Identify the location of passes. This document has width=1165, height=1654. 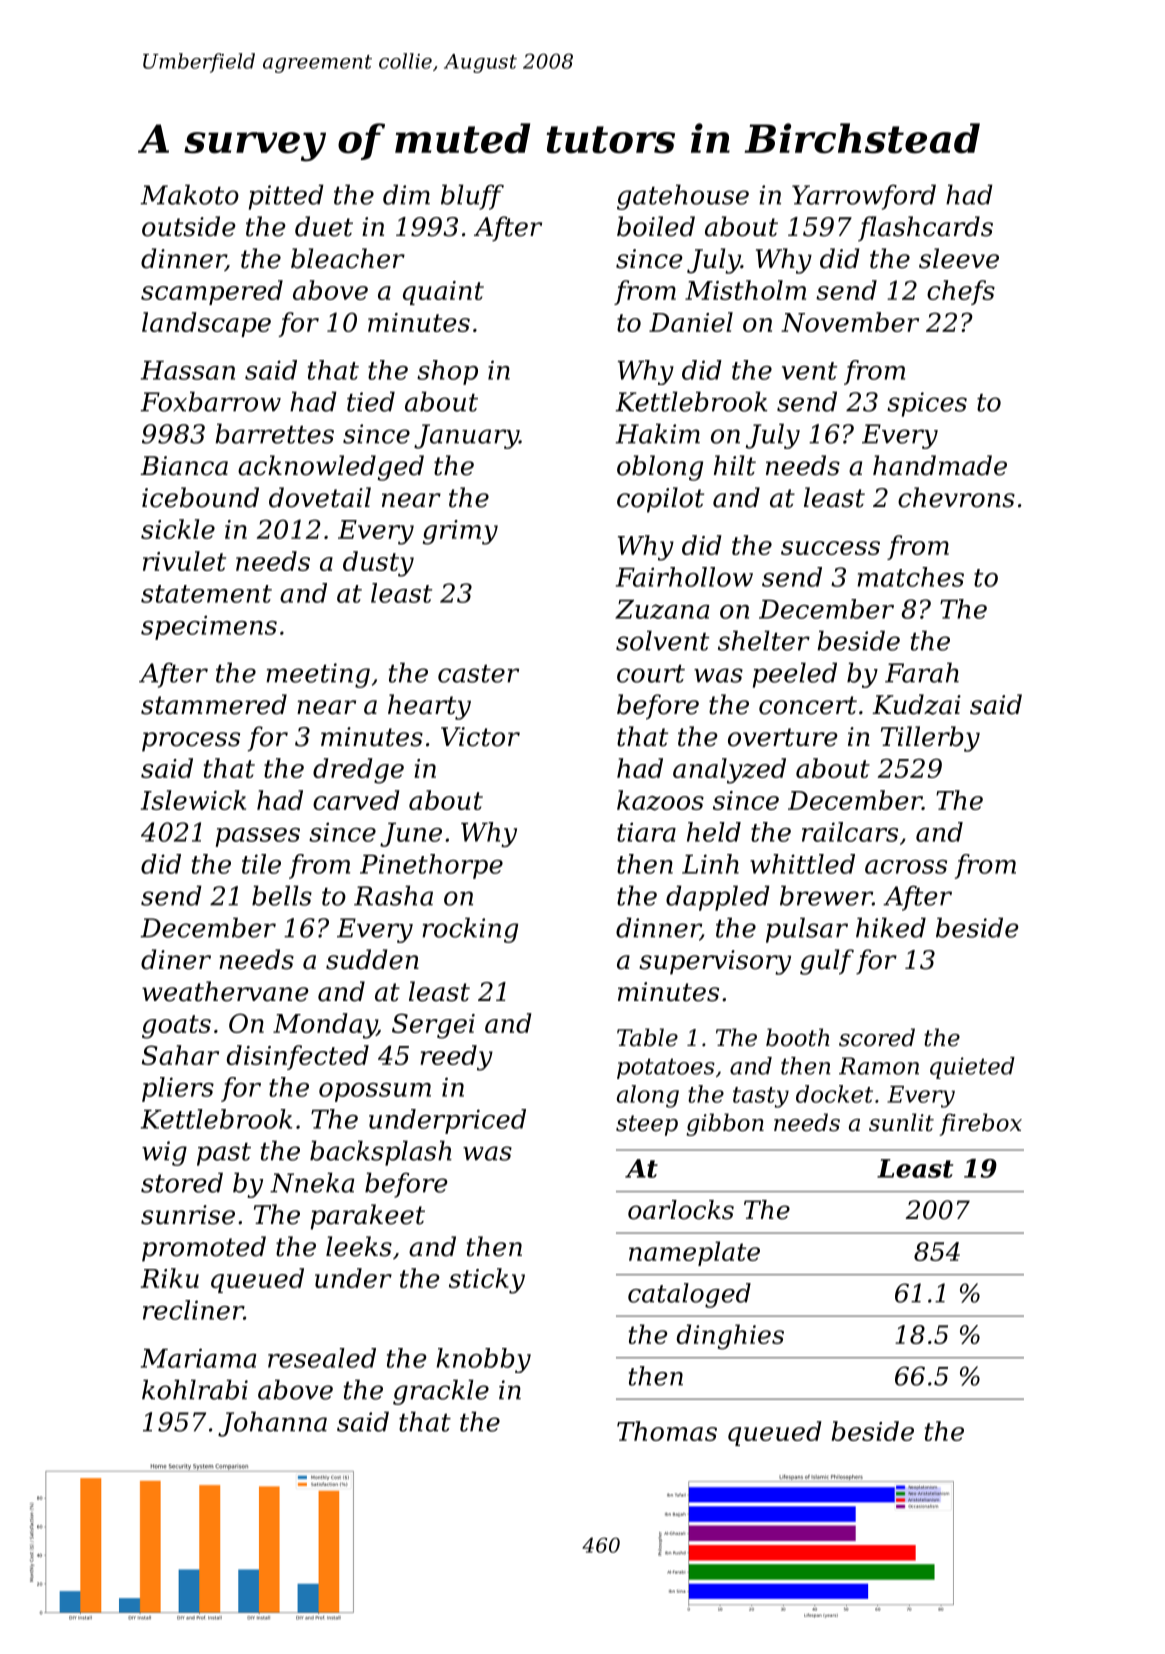
(257, 837).
